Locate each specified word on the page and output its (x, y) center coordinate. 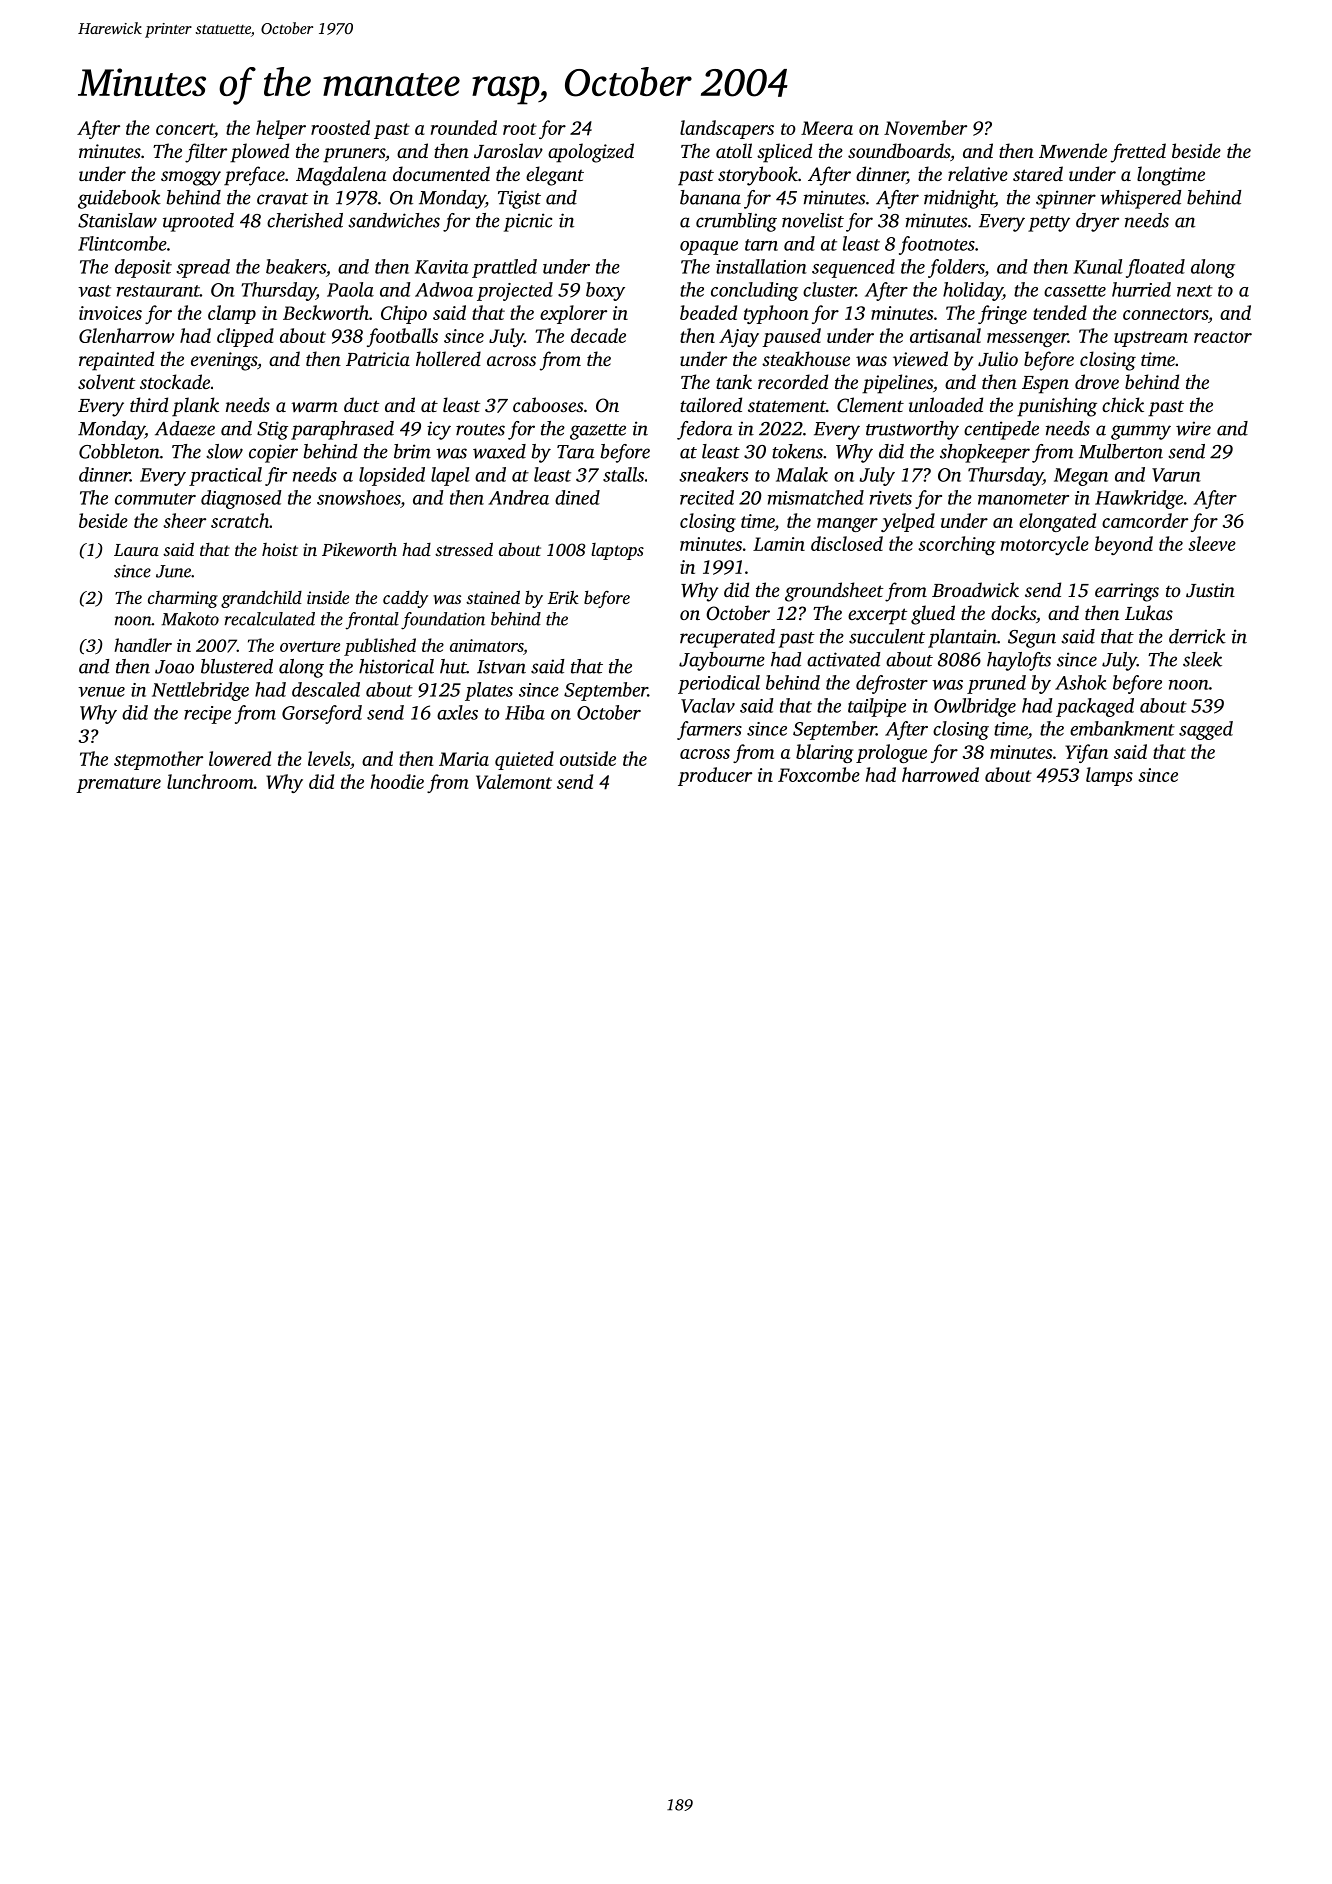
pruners (354, 155)
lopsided (392, 476)
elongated (1057, 522)
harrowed (940, 774)
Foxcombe (819, 774)
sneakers (713, 474)
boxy (605, 291)
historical (396, 666)
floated (1155, 268)
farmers (709, 730)
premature (118, 785)
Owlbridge (975, 707)
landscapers (727, 129)
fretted (1138, 153)
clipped (245, 337)
